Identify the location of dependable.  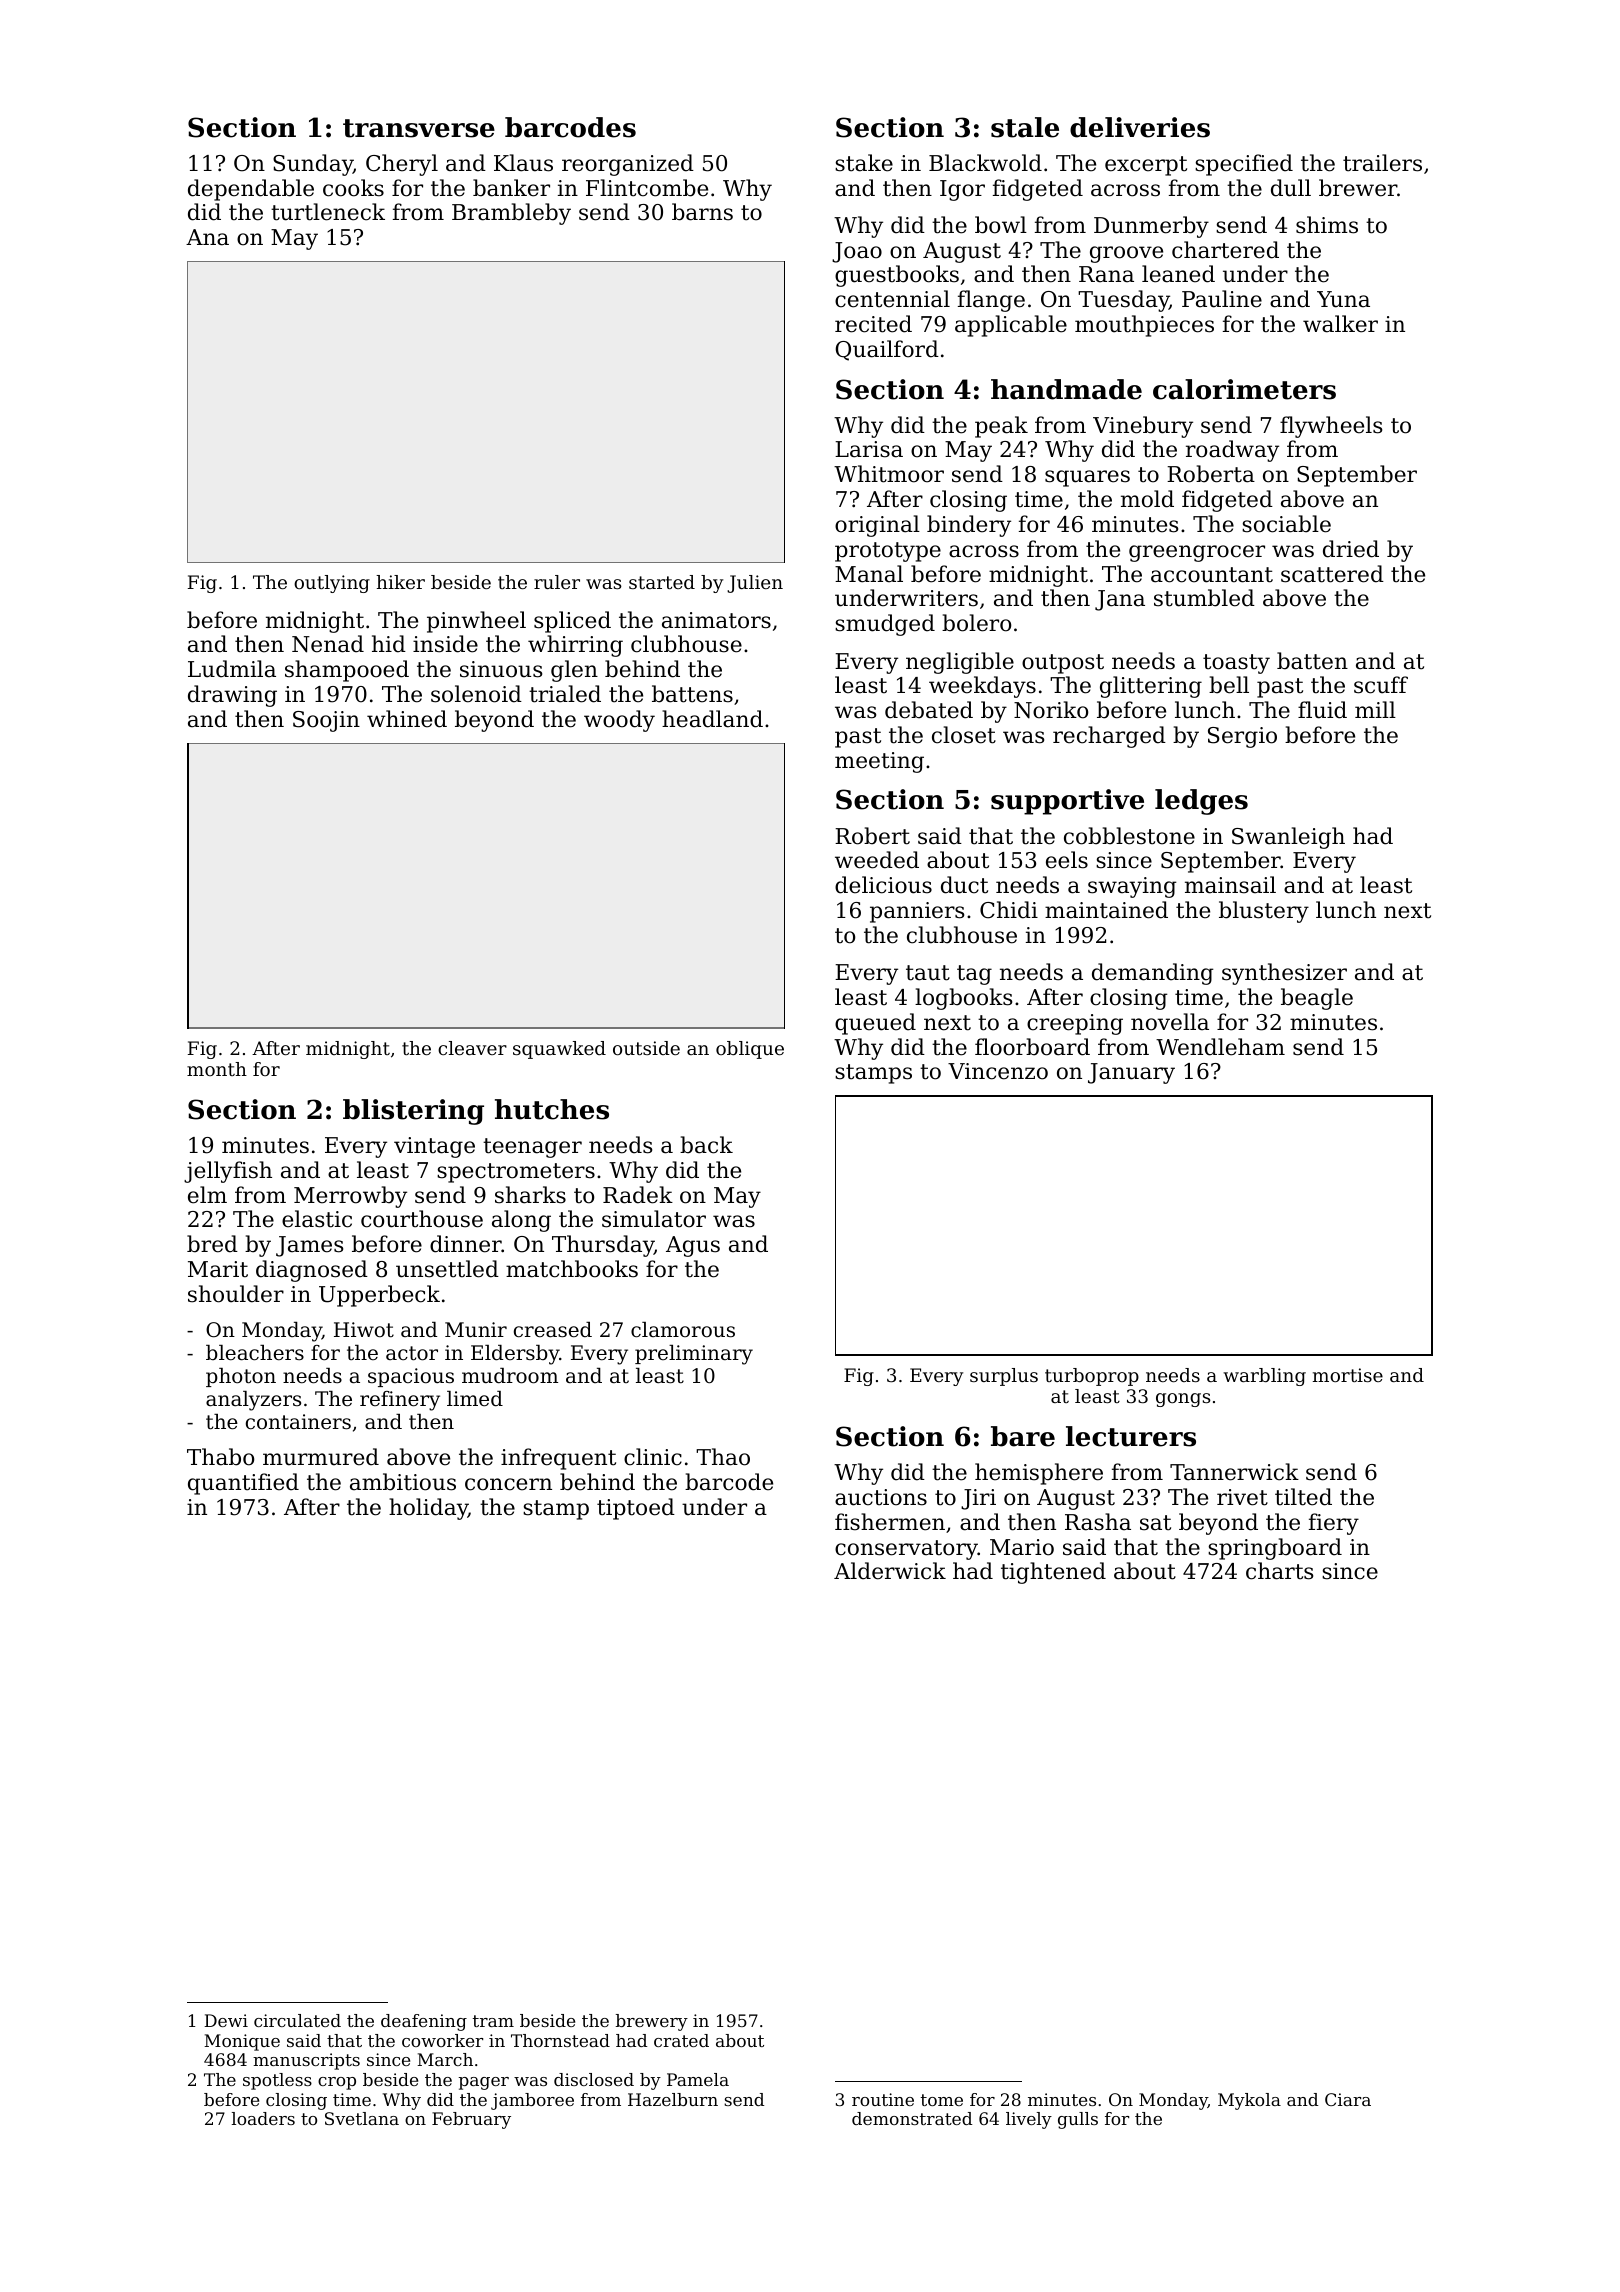
(251, 190).
